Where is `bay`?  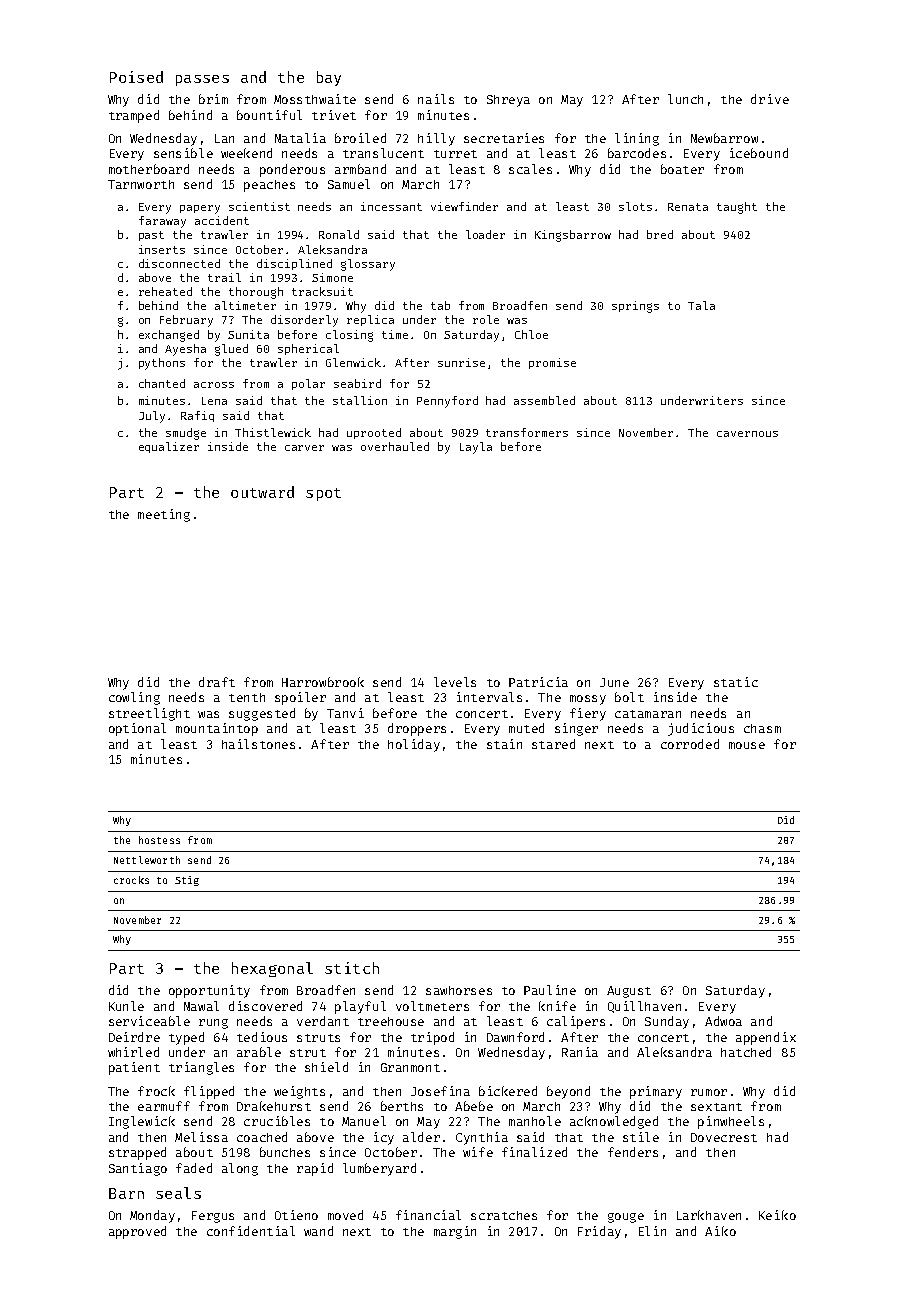
bay is located at coordinates (329, 78).
